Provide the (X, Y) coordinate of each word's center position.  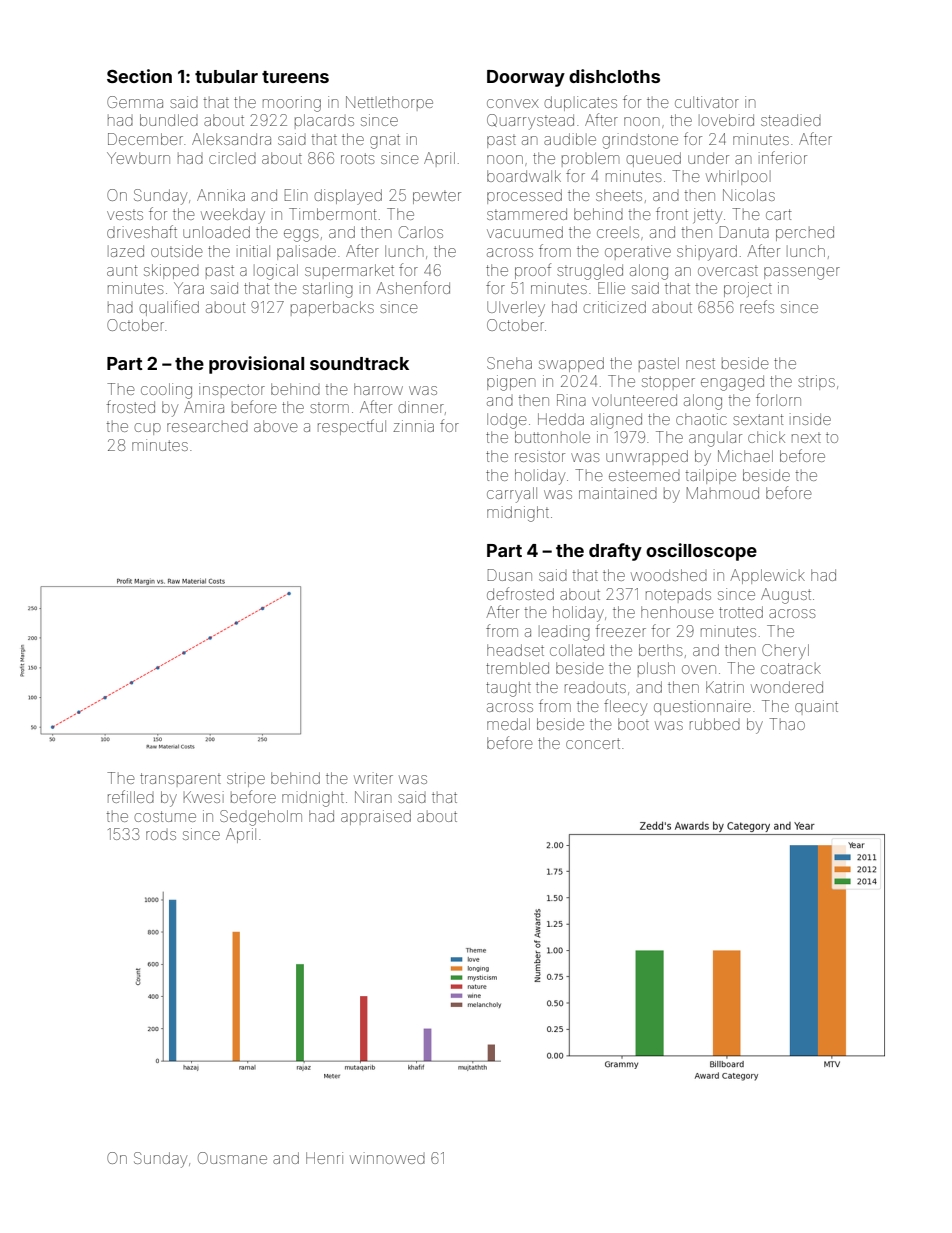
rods (161, 835)
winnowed (387, 1158)
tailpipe (711, 476)
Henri (324, 1158)
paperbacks (332, 308)
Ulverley (516, 309)
